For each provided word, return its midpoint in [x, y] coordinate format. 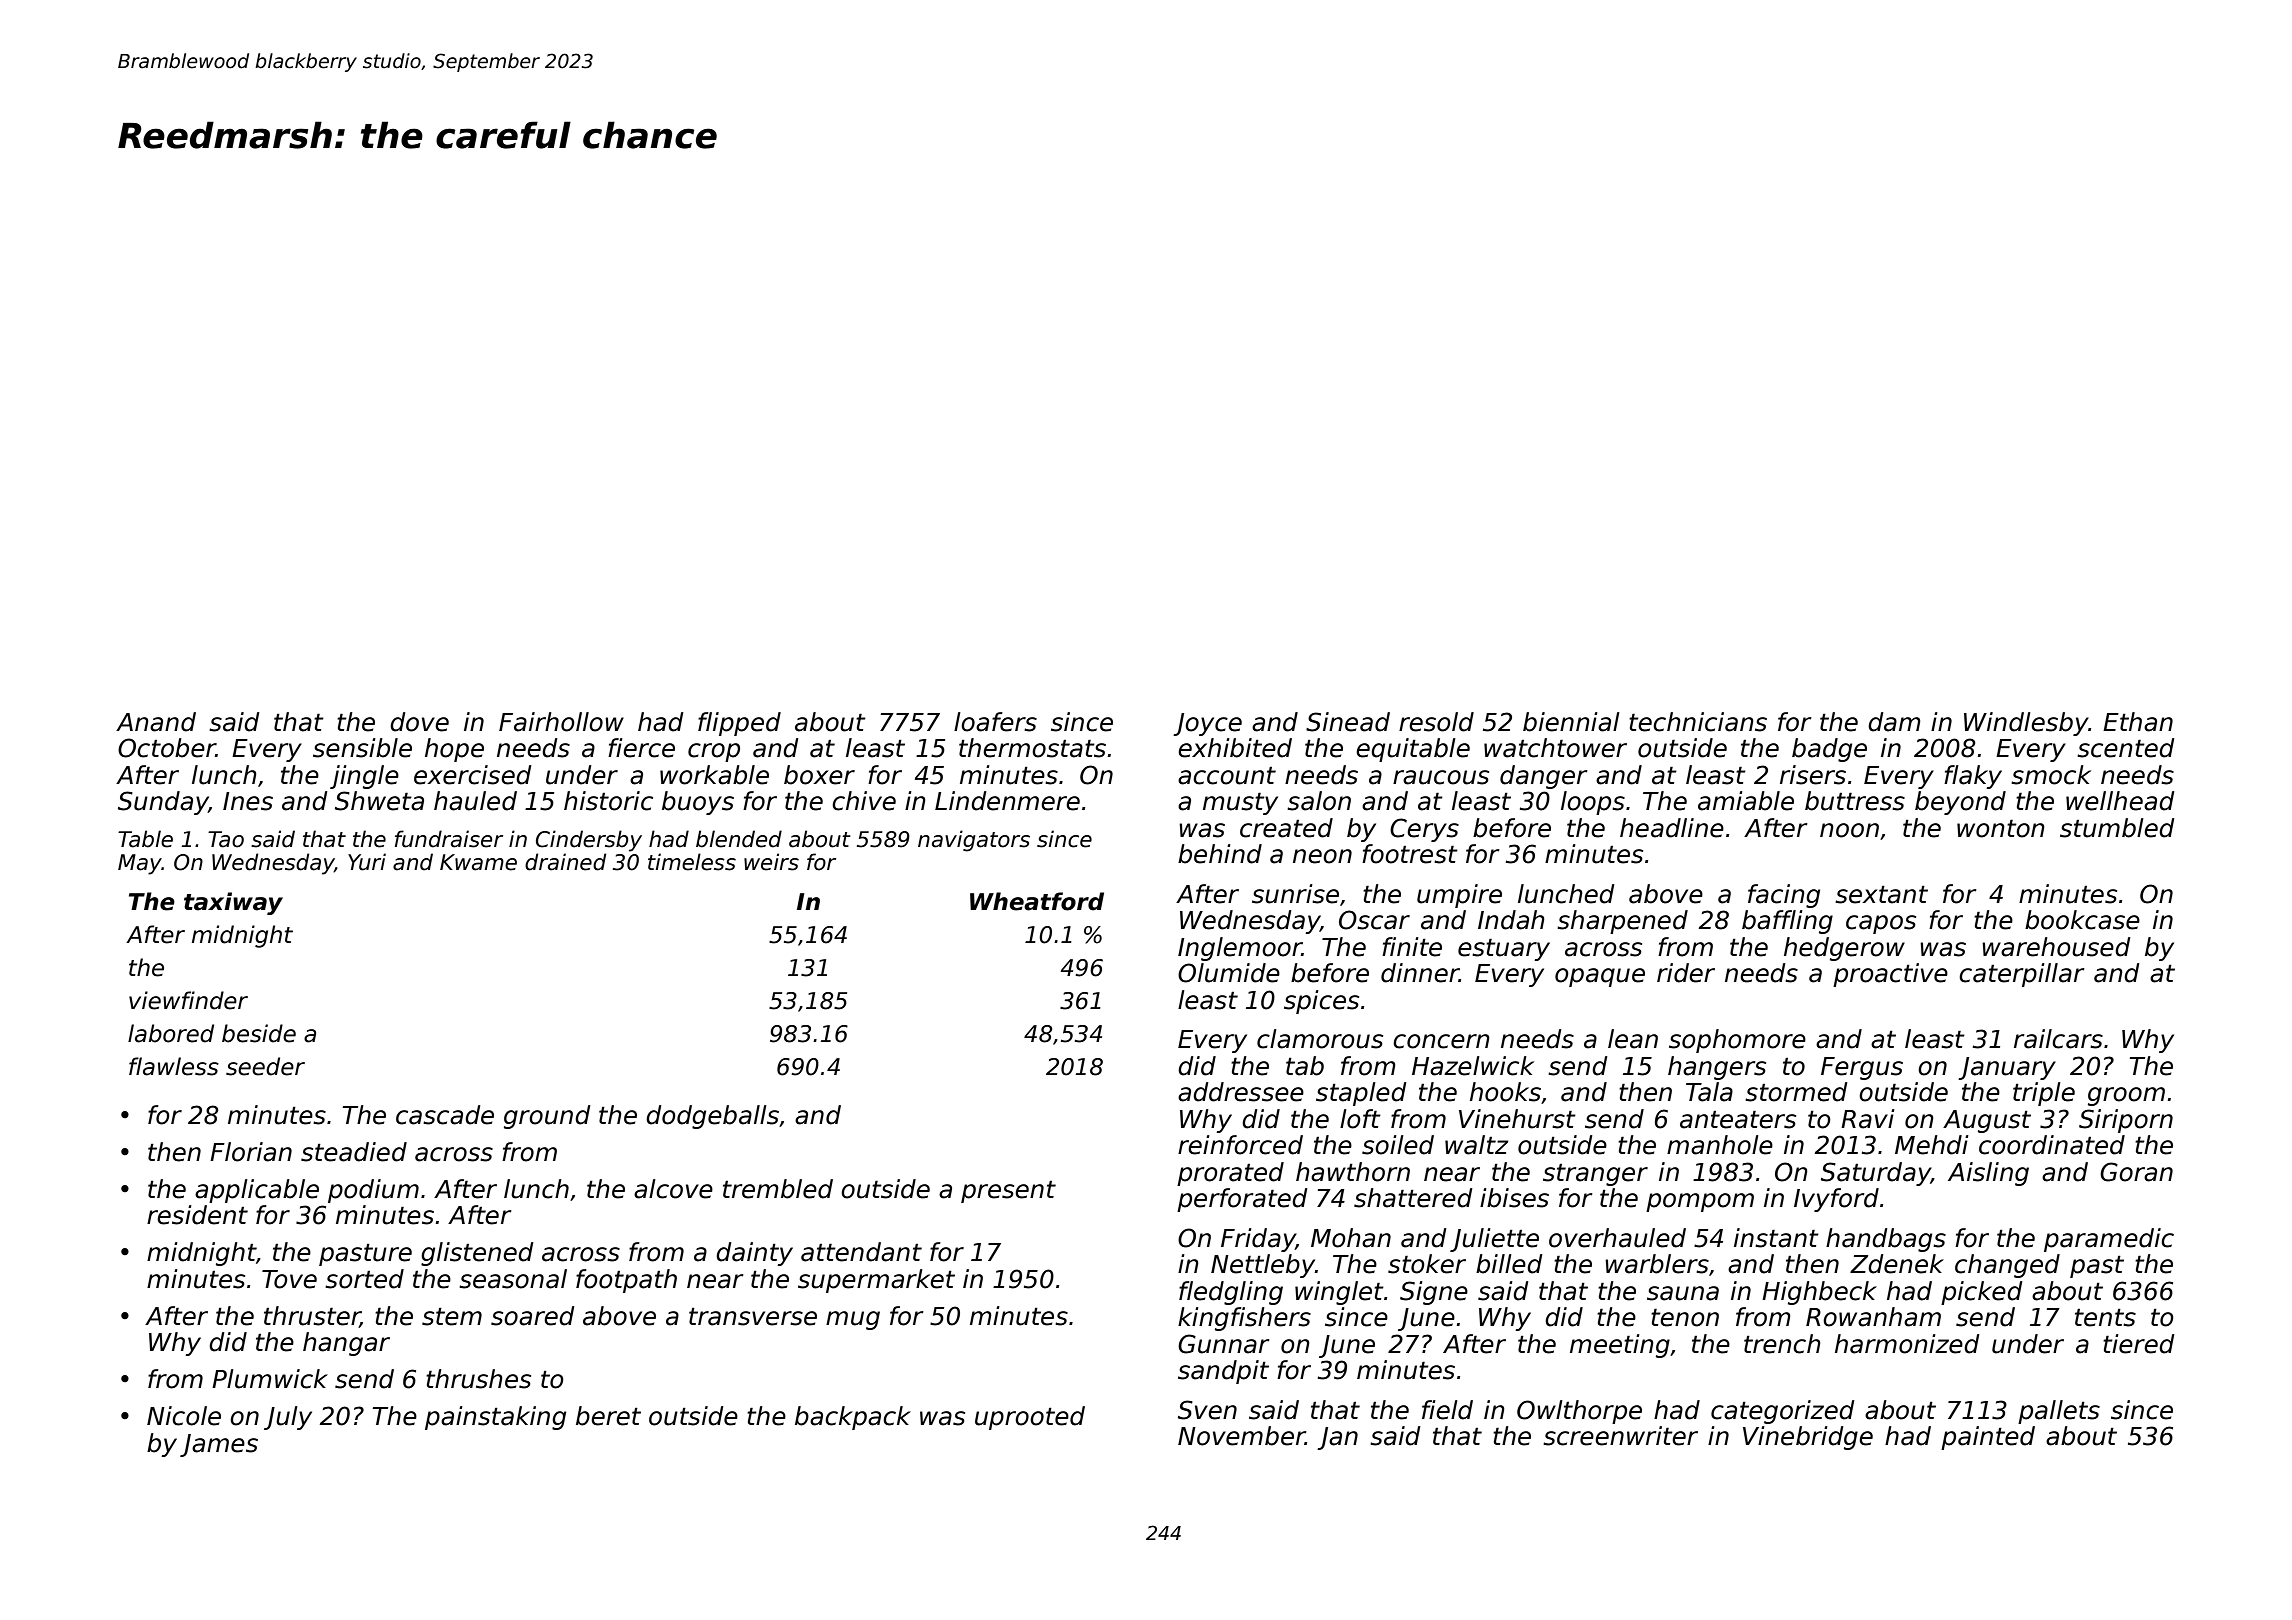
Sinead [1348, 722]
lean [1633, 1039]
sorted [364, 1279]
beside [259, 1033]
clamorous [1320, 1039]
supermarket [876, 1281]
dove [419, 722]
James [219, 1445]
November [1241, 1436]
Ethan [2138, 722]
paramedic [2109, 1240]
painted [1988, 1438]
